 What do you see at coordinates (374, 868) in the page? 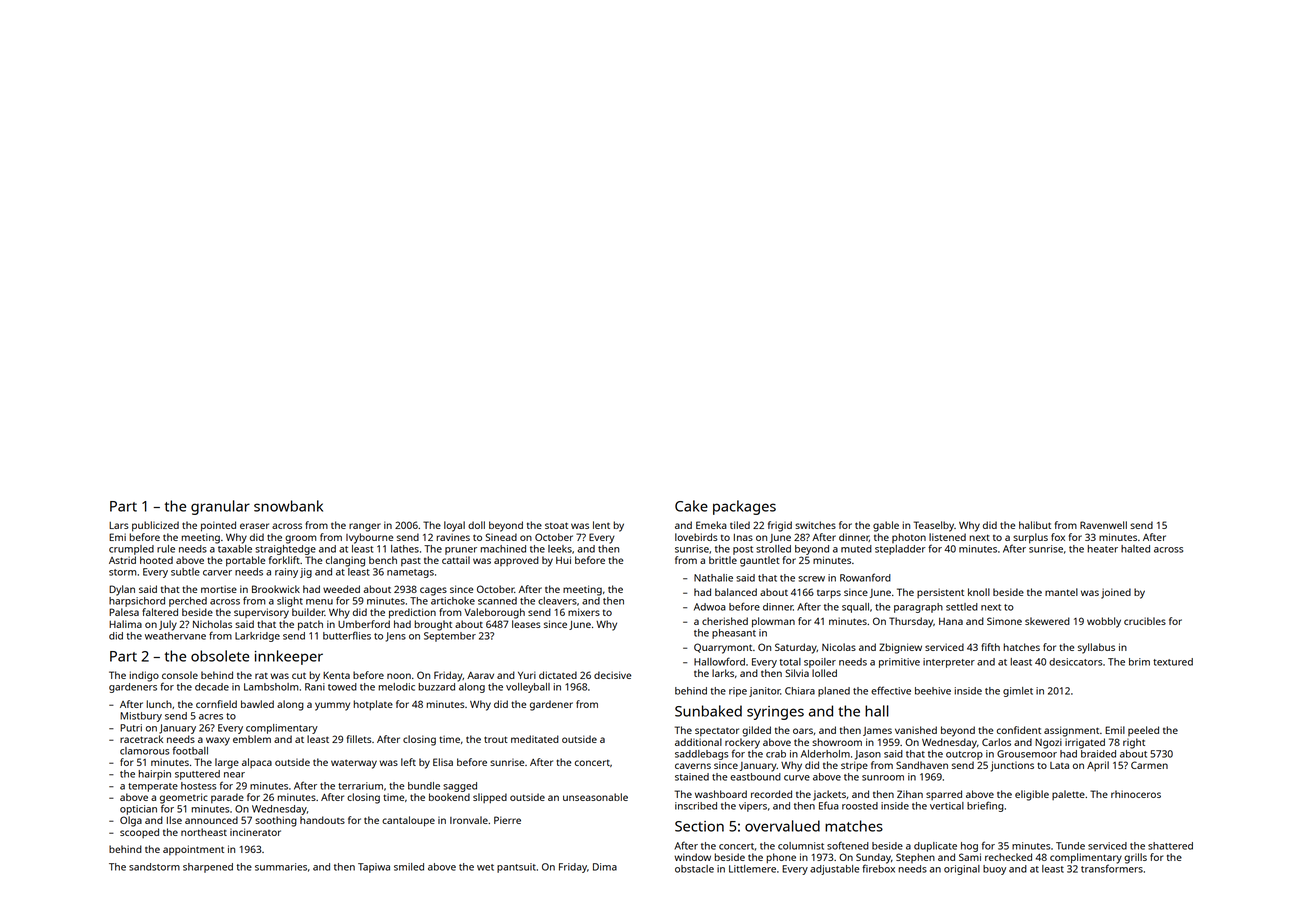
I see `Tapiwa` at bounding box center [374, 868].
